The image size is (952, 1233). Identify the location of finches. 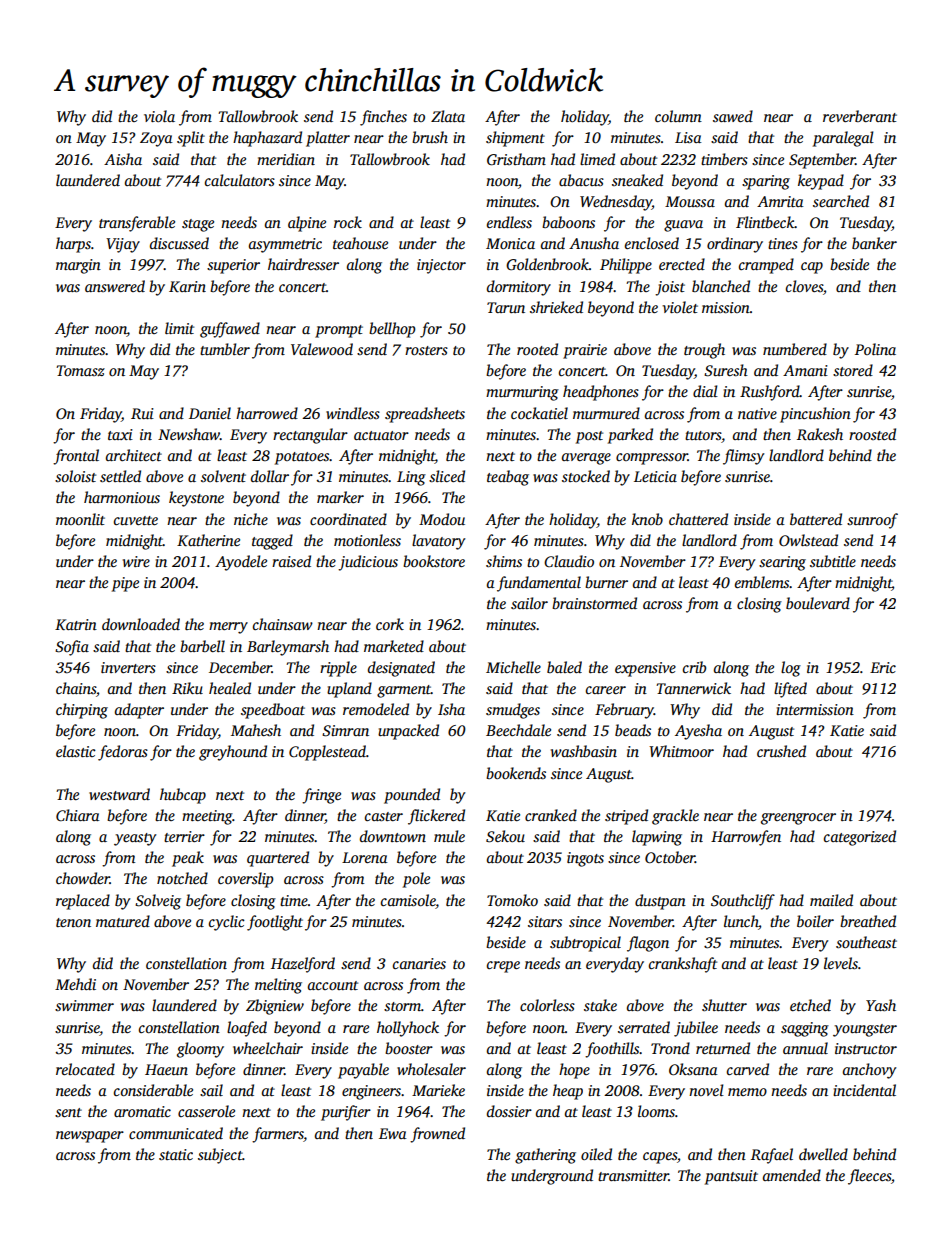
(383, 118).
